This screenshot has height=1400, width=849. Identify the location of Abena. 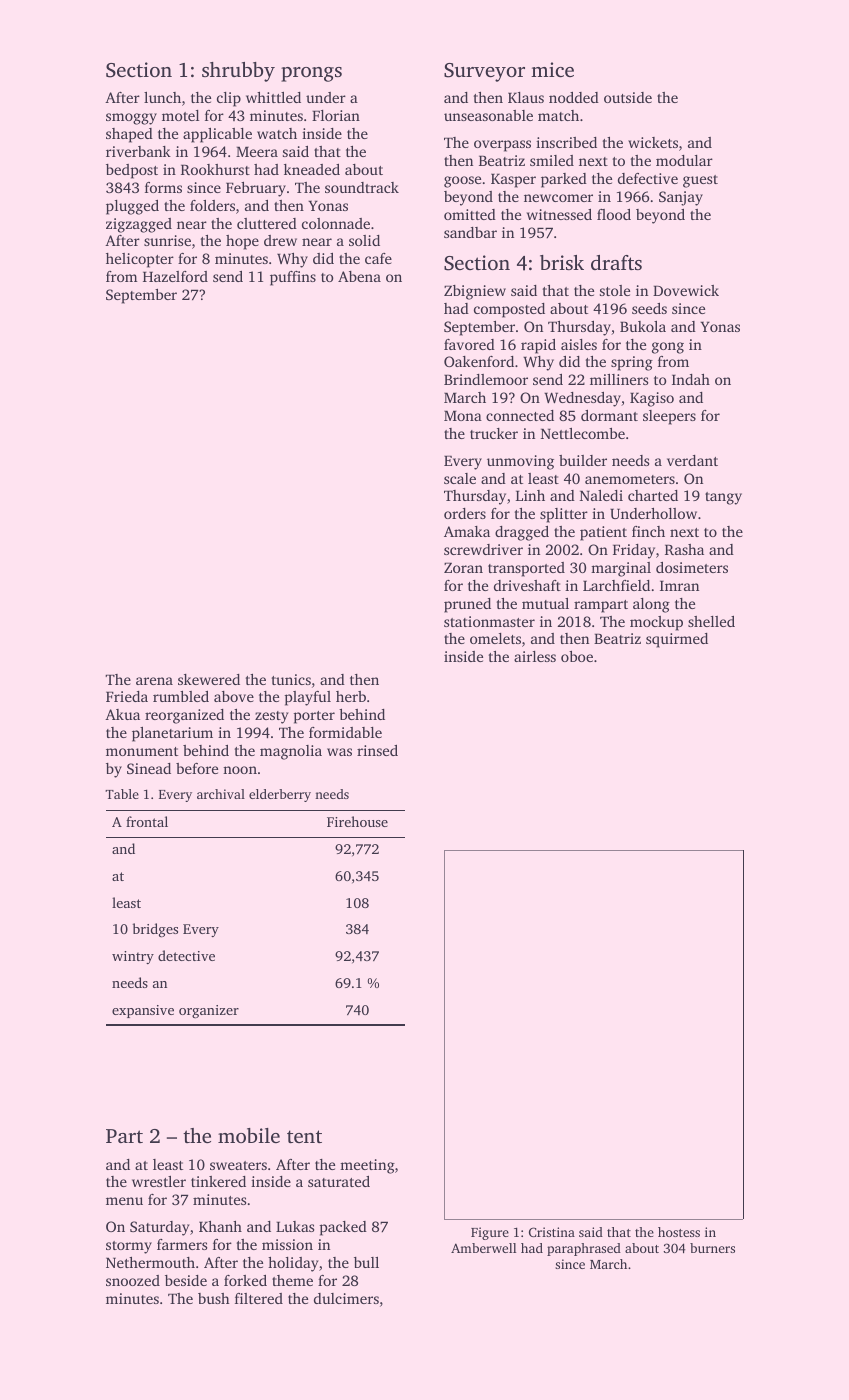
(359, 276).
